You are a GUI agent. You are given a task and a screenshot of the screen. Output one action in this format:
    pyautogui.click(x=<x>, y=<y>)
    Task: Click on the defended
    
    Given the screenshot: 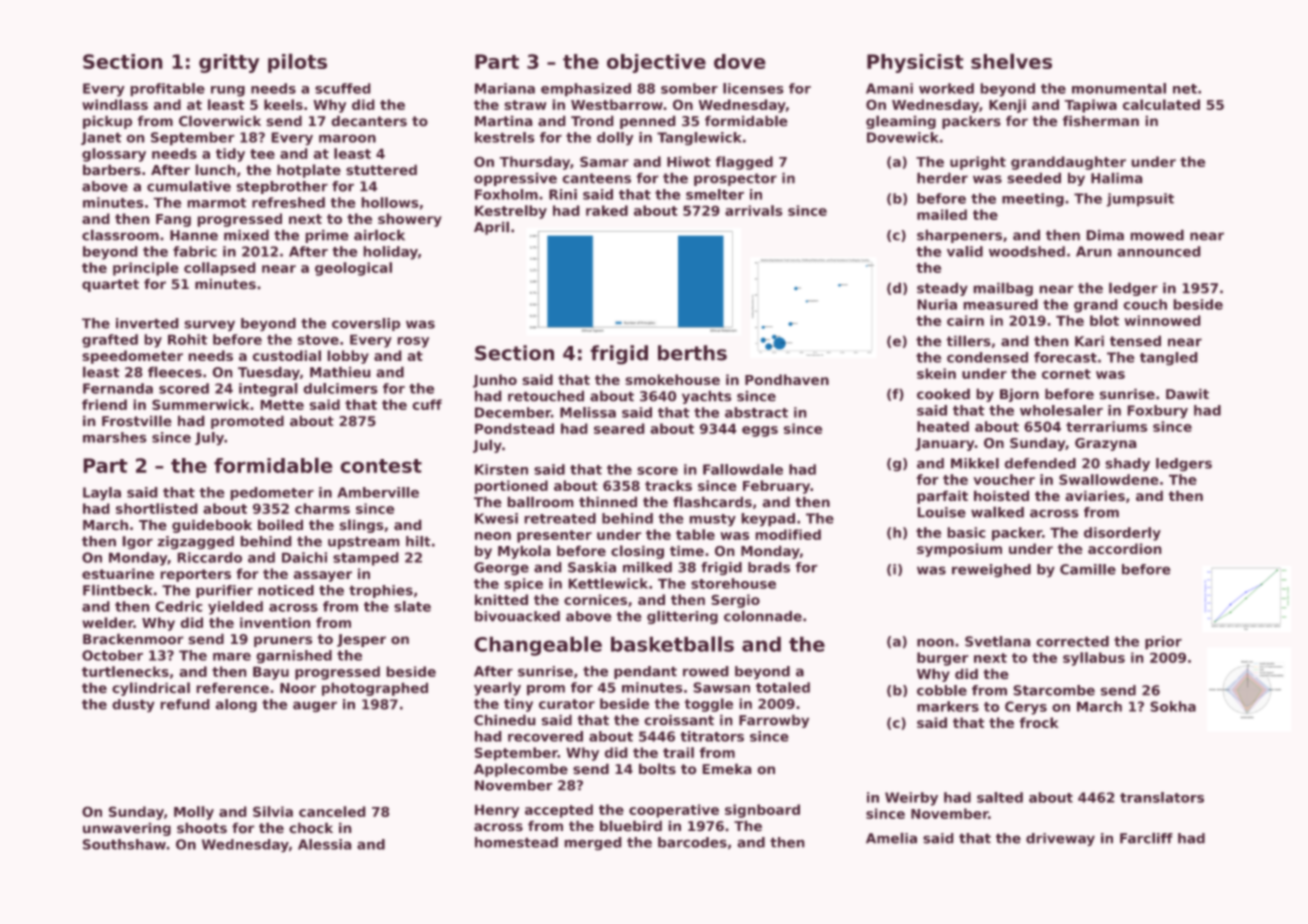 What is the action you would take?
    pyautogui.click(x=1040, y=463)
